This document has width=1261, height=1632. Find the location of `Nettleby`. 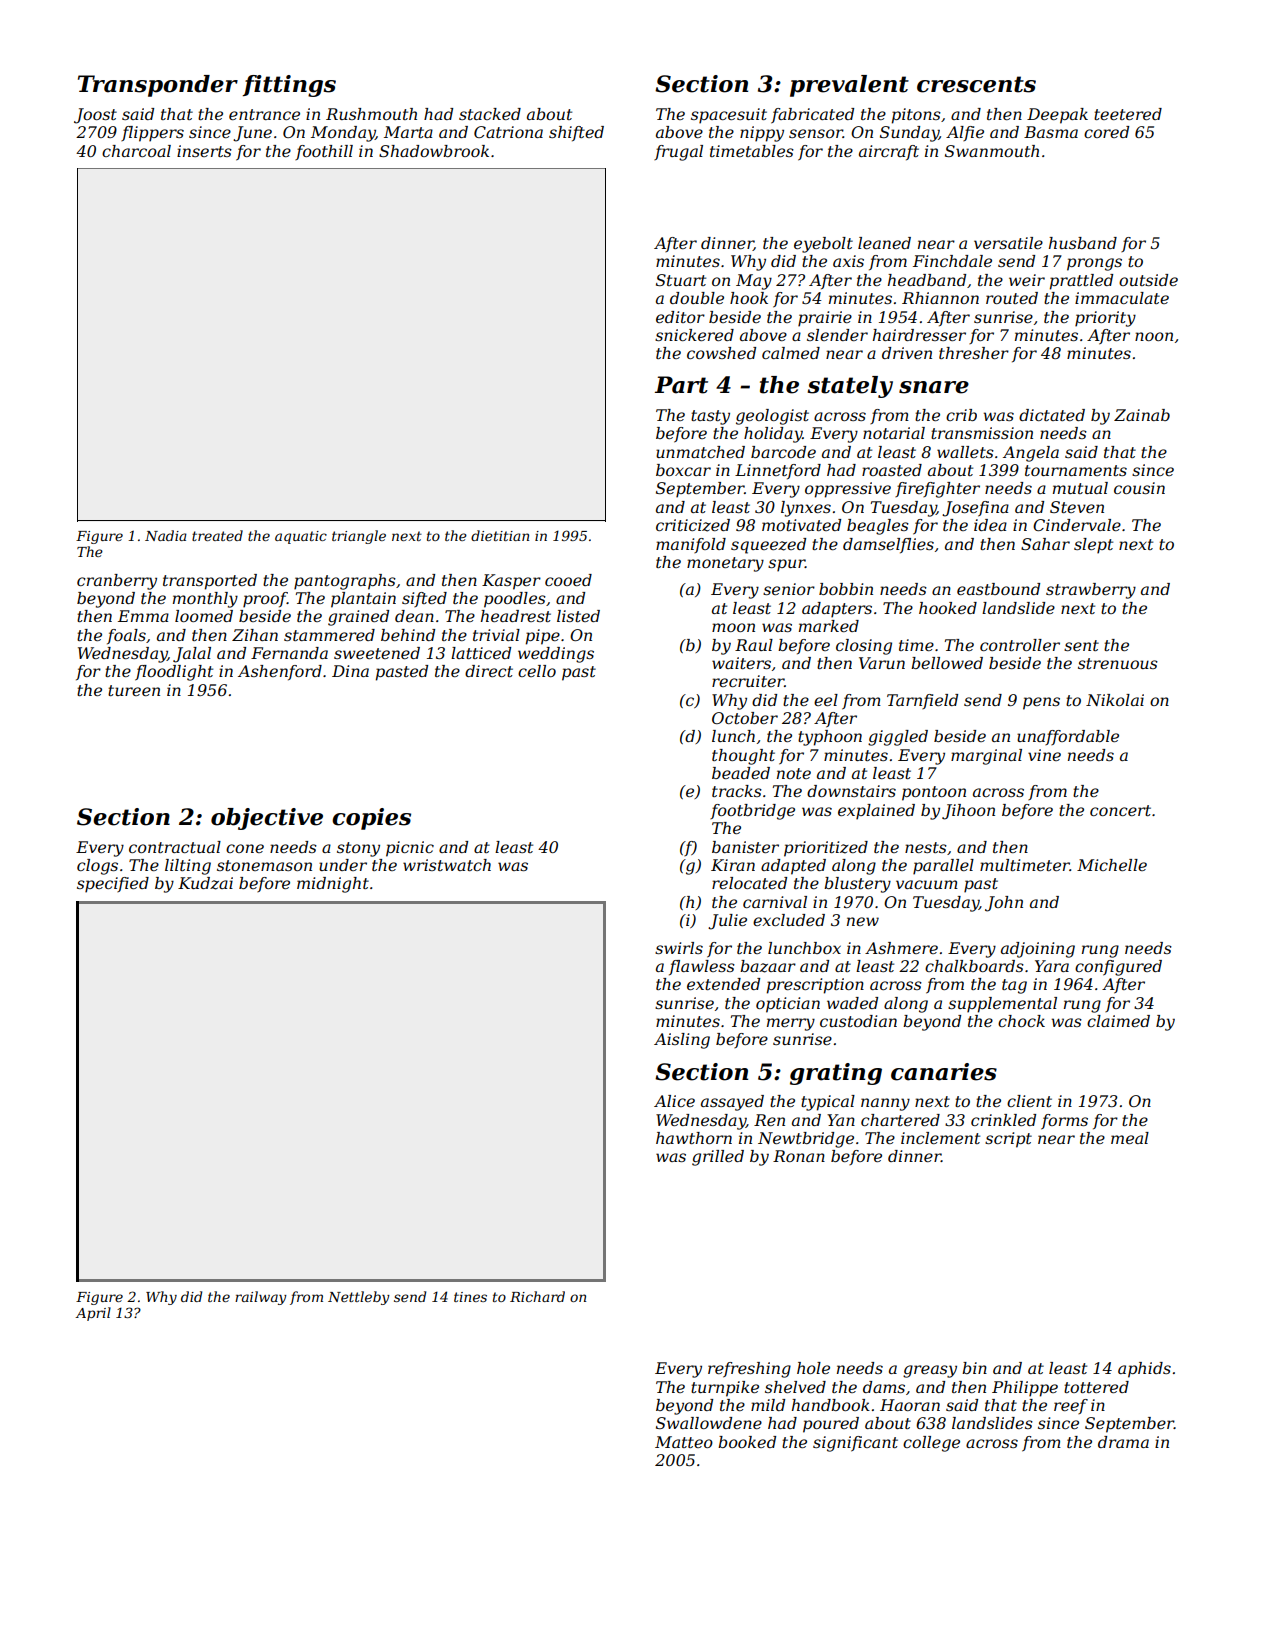

Nettleby is located at coordinates (359, 1298).
